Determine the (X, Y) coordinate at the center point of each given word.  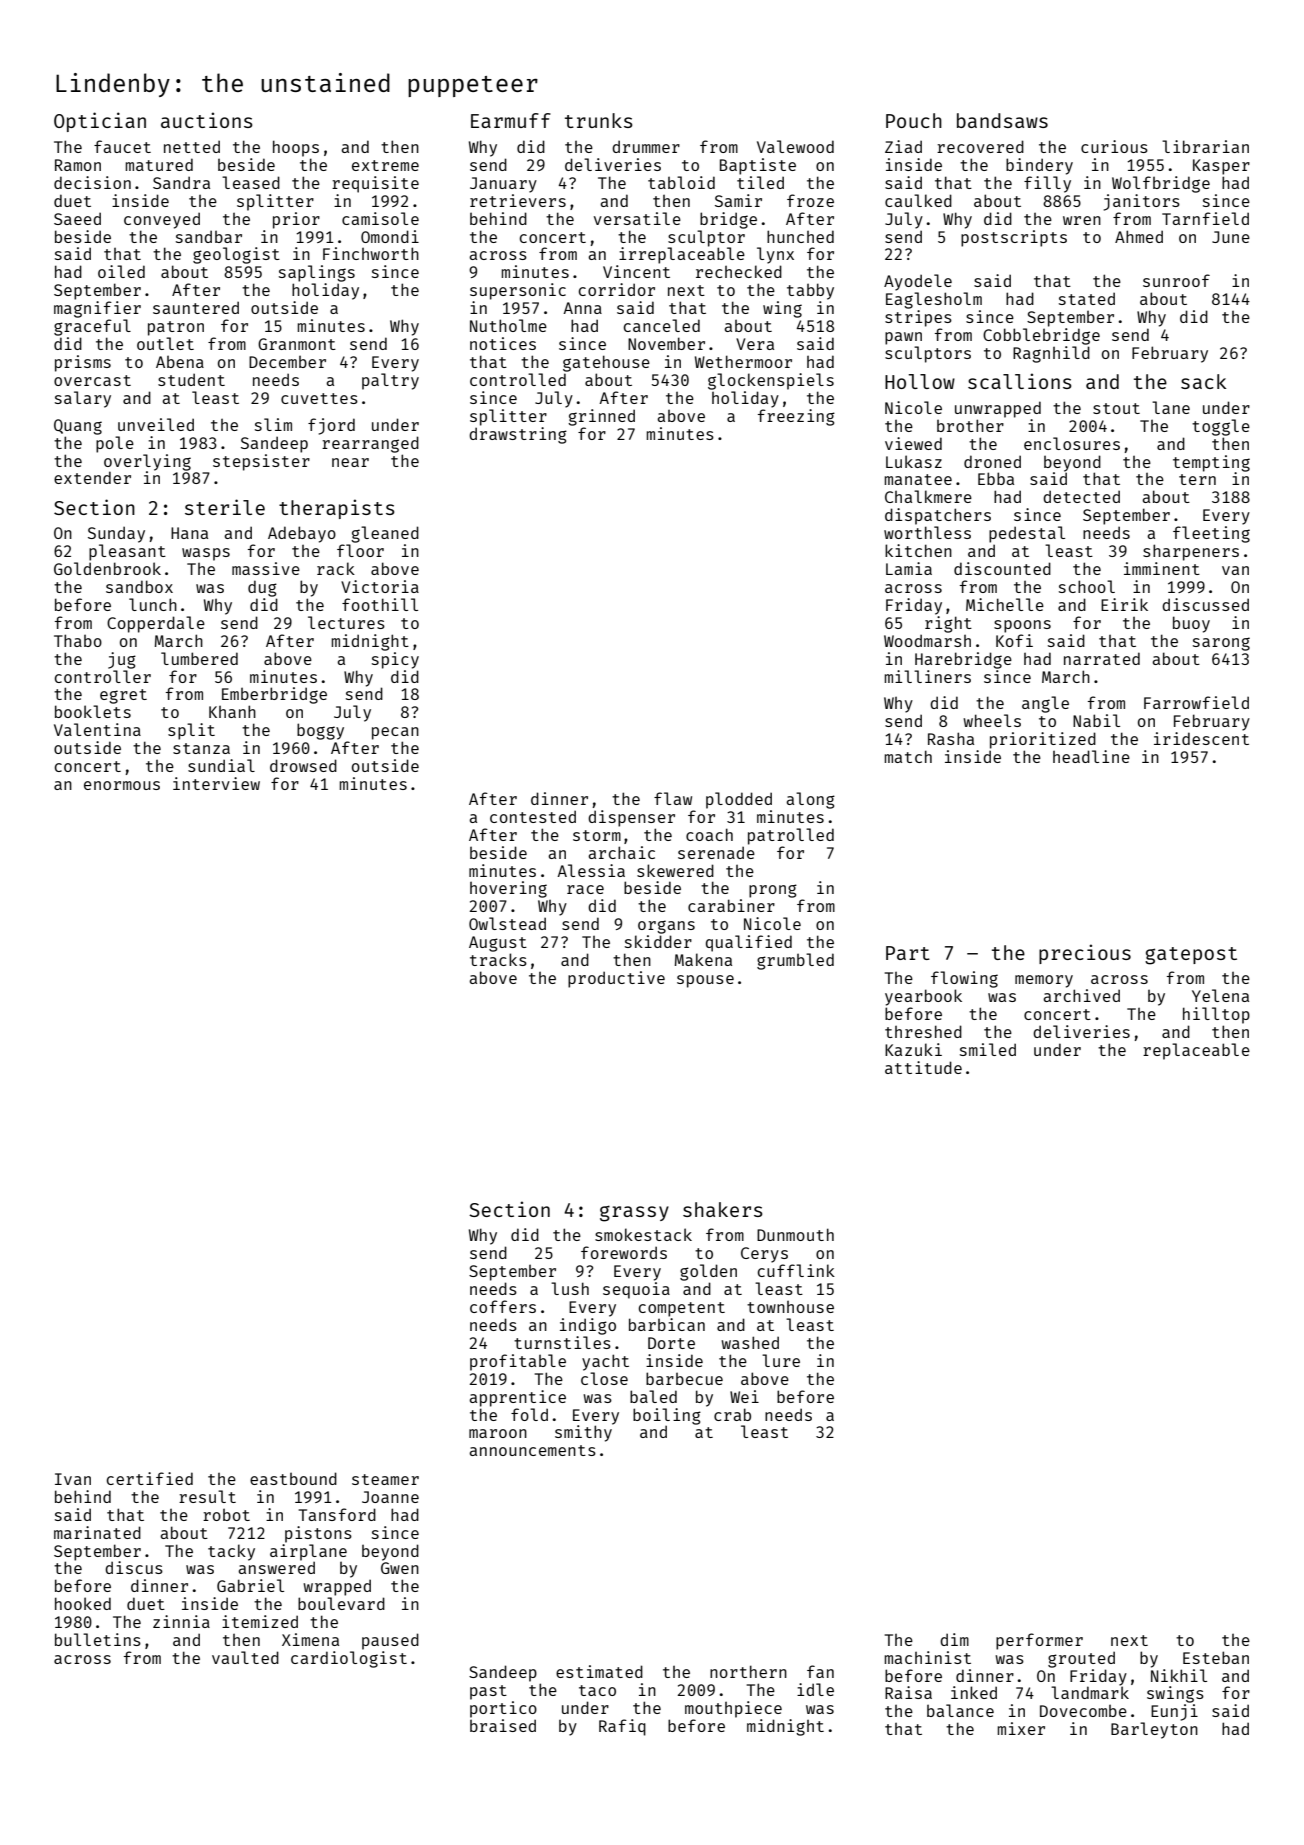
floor (360, 550)
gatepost (1191, 956)
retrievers (518, 200)
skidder (658, 941)
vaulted (245, 1657)
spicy (395, 660)
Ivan (73, 1479)
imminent (1162, 568)
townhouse (790, 1307)
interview (216, 783)
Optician (100, 122)
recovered (980, 146)
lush (570, 1288)
